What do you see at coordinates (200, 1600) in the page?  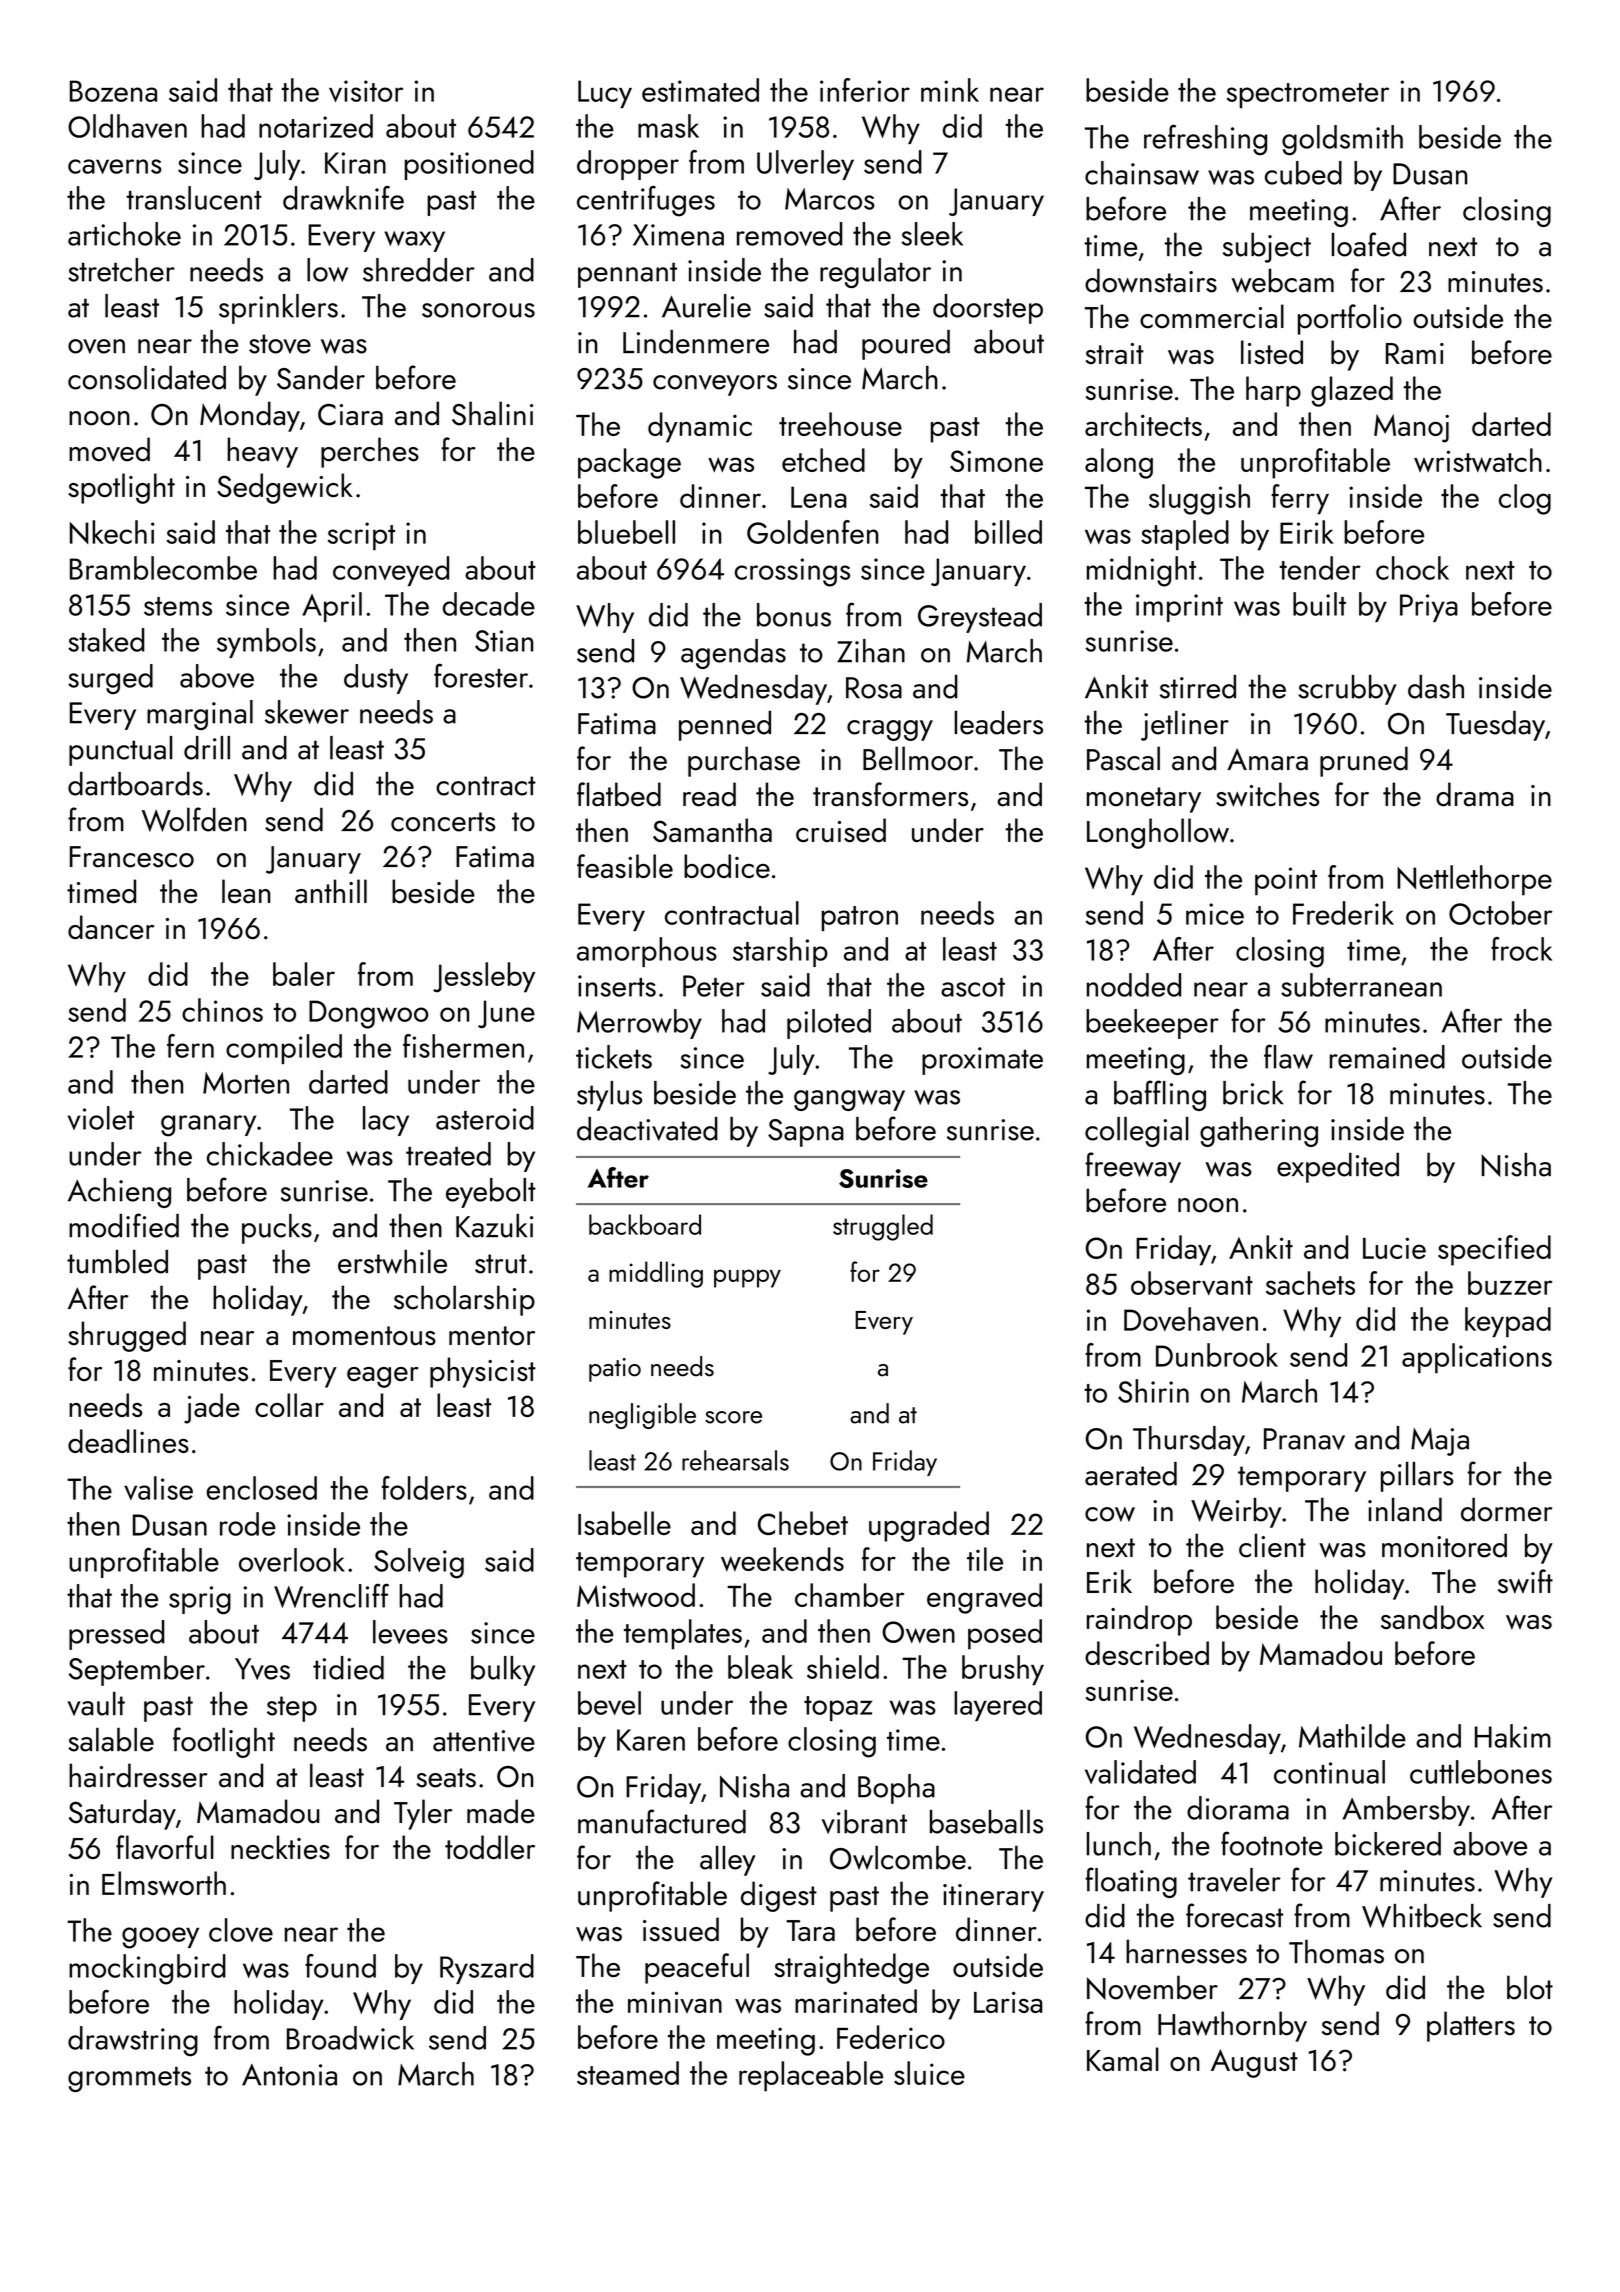 I see `sprig` at bounding box center [200, 1600].
